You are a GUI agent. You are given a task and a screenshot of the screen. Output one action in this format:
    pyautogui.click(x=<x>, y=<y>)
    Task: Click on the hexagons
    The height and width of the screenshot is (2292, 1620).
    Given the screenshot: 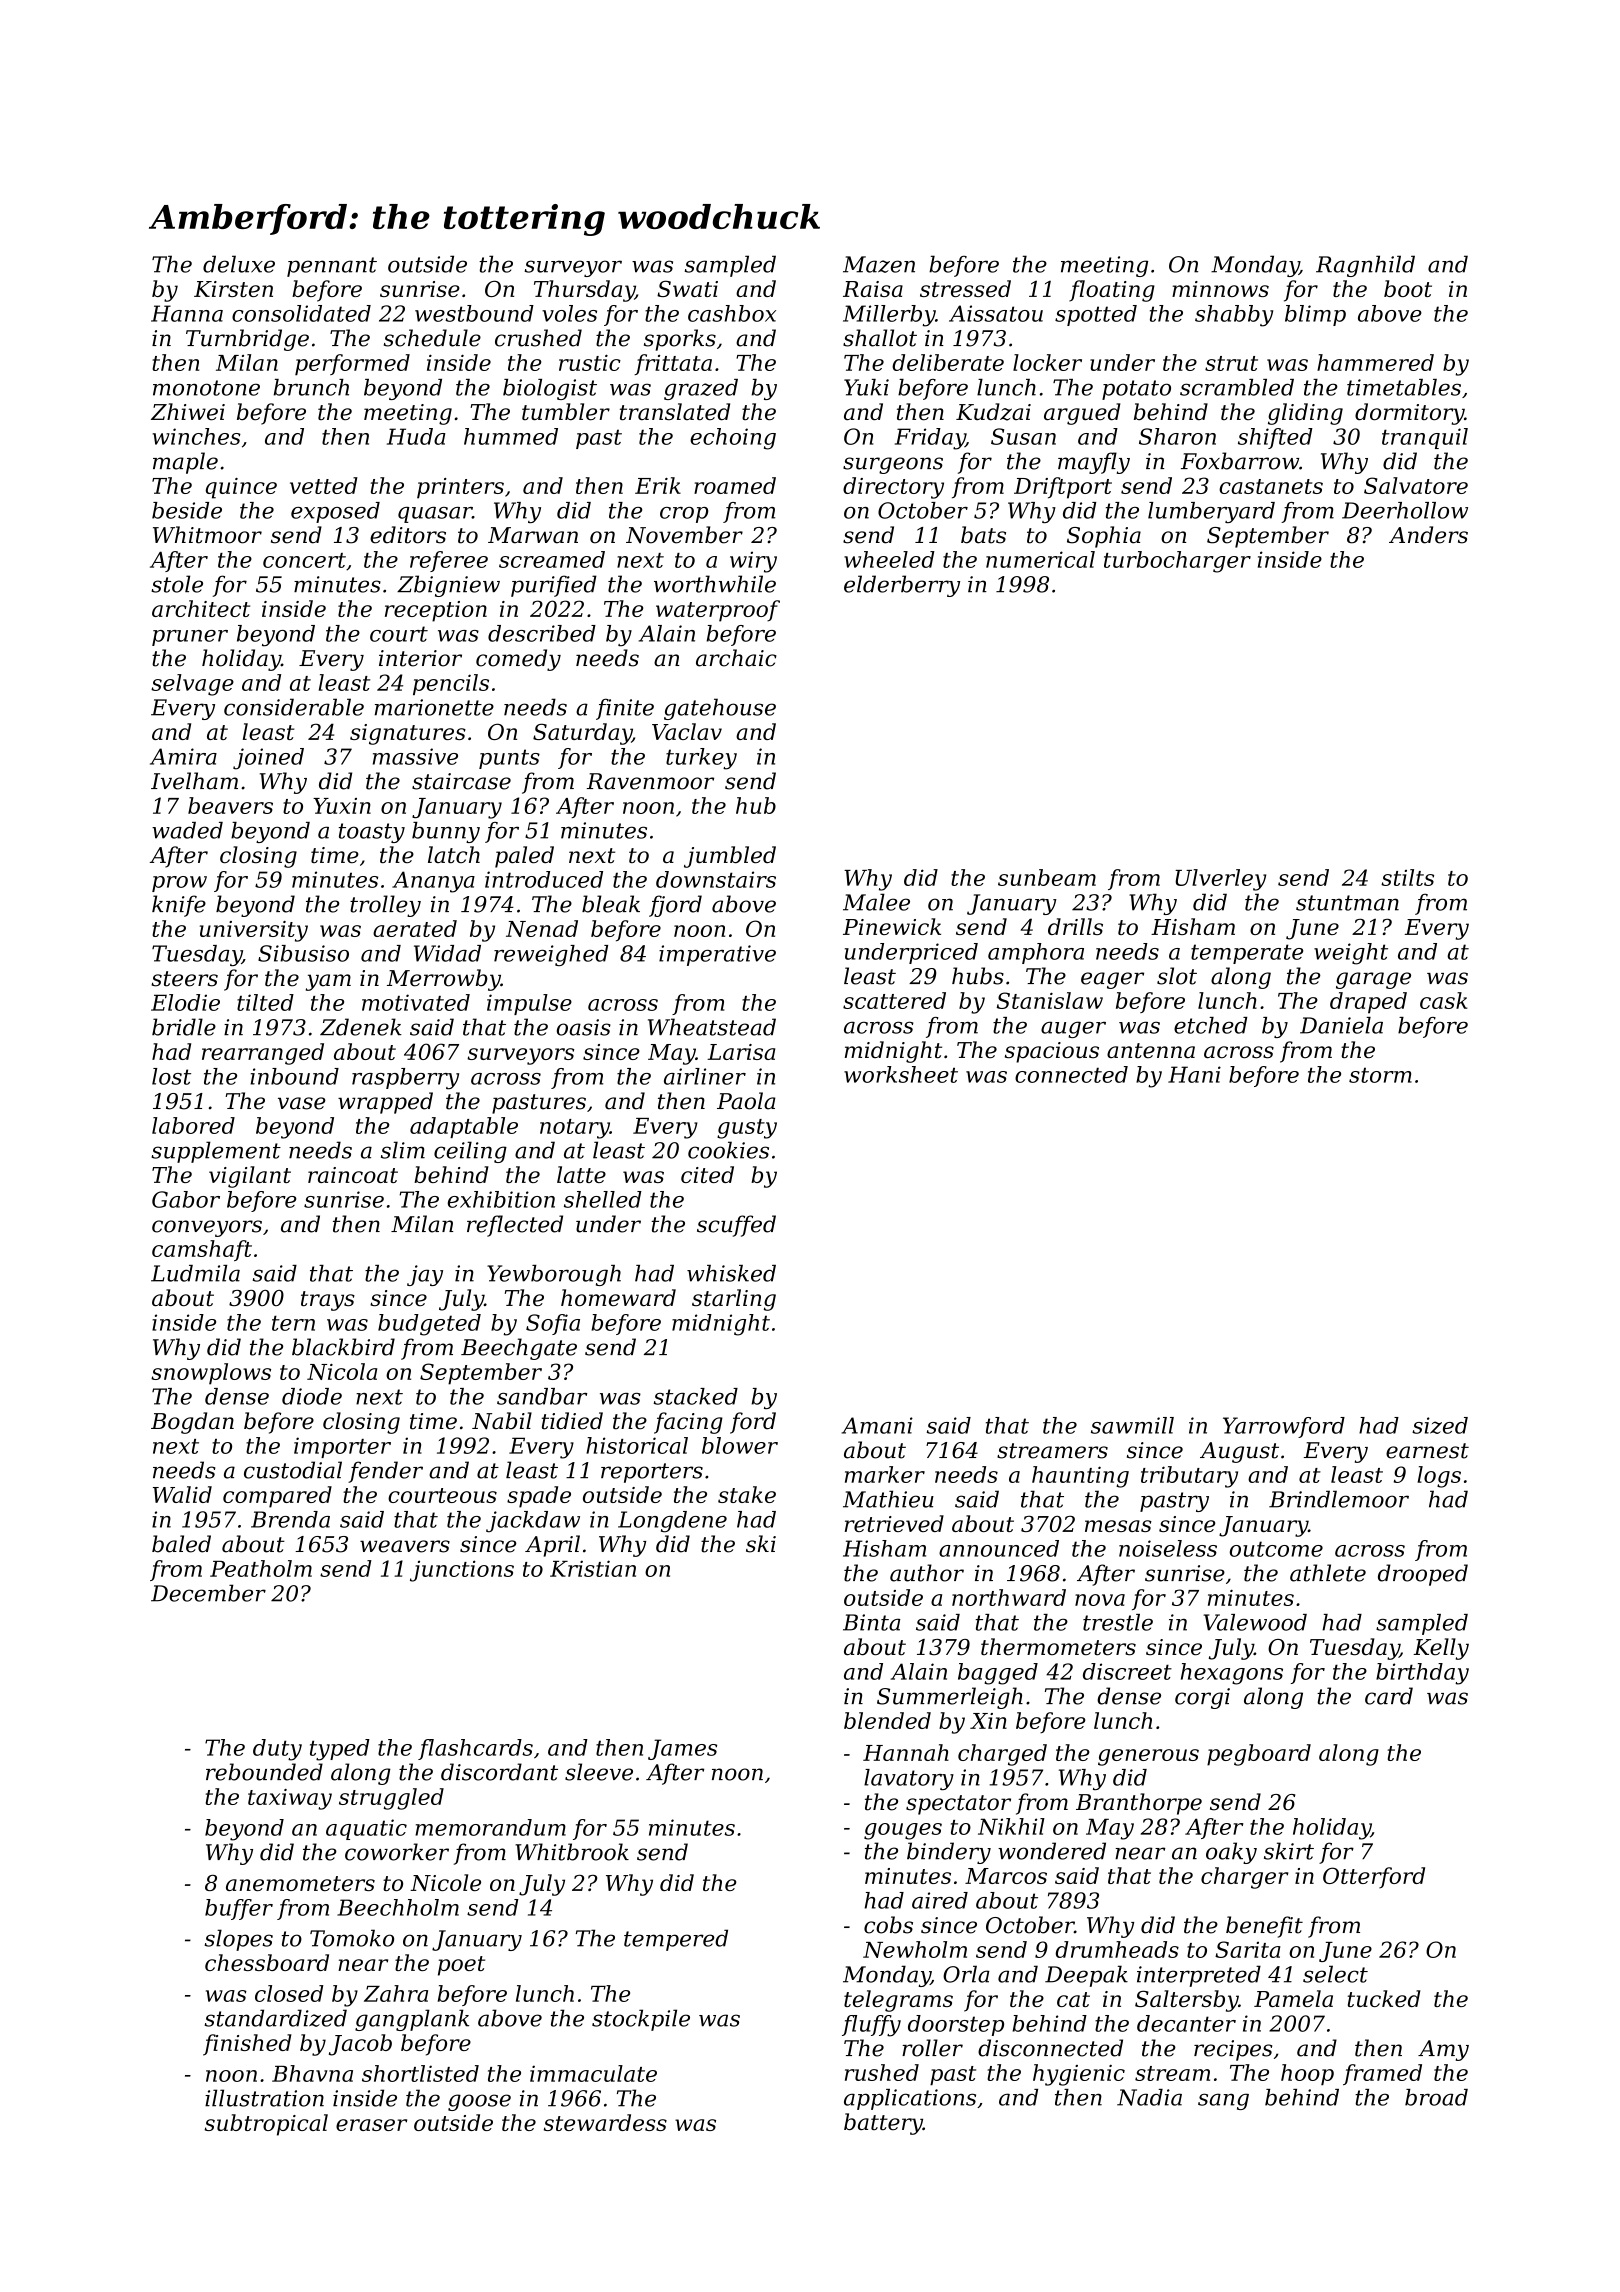 What is the action you would take?
    pyautogui.click(x=1232, y=1674)
